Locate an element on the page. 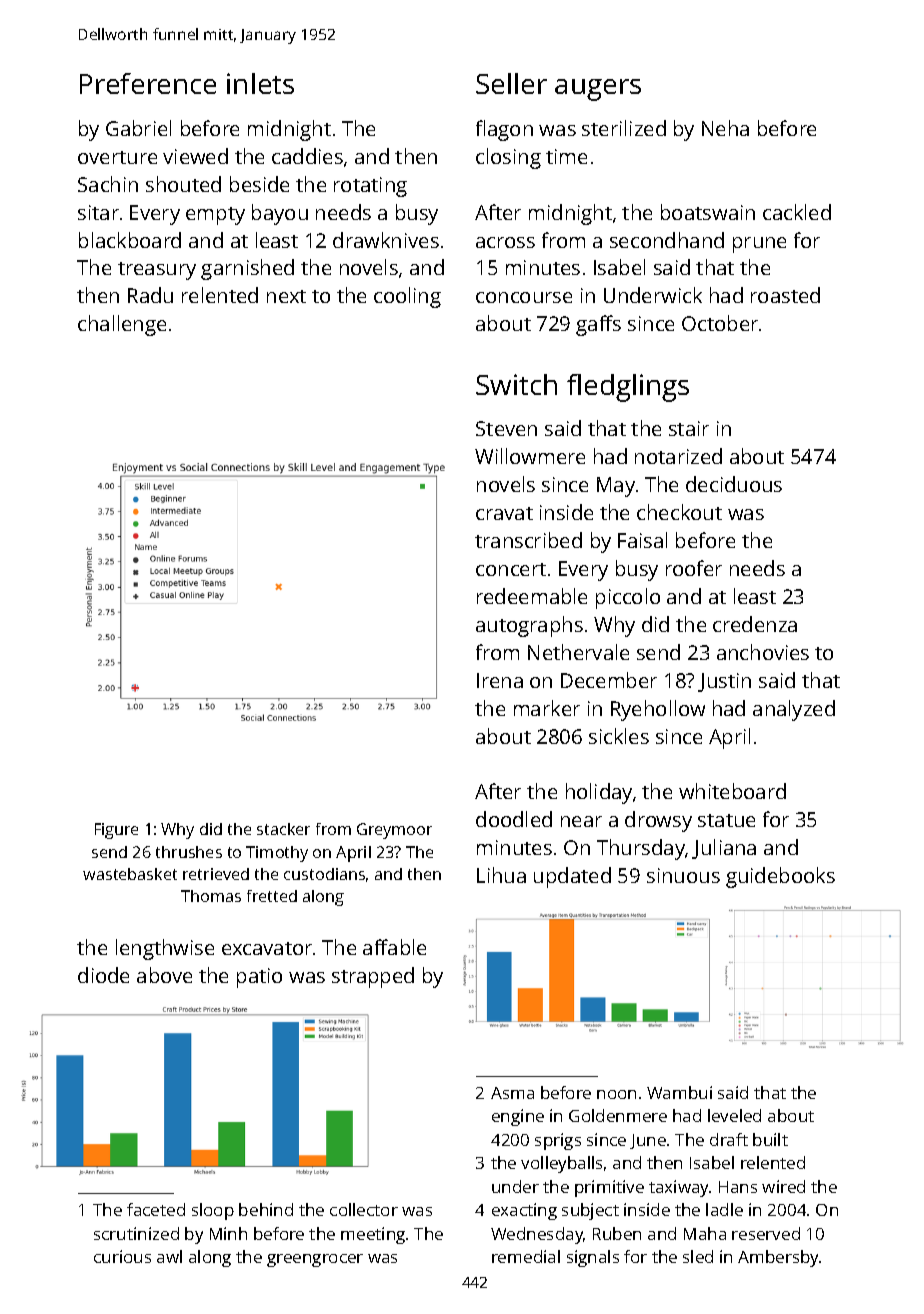 Image resolution: width=924 pixels, height=1314 pixels. curious is located at coordinates (122, 1256).
